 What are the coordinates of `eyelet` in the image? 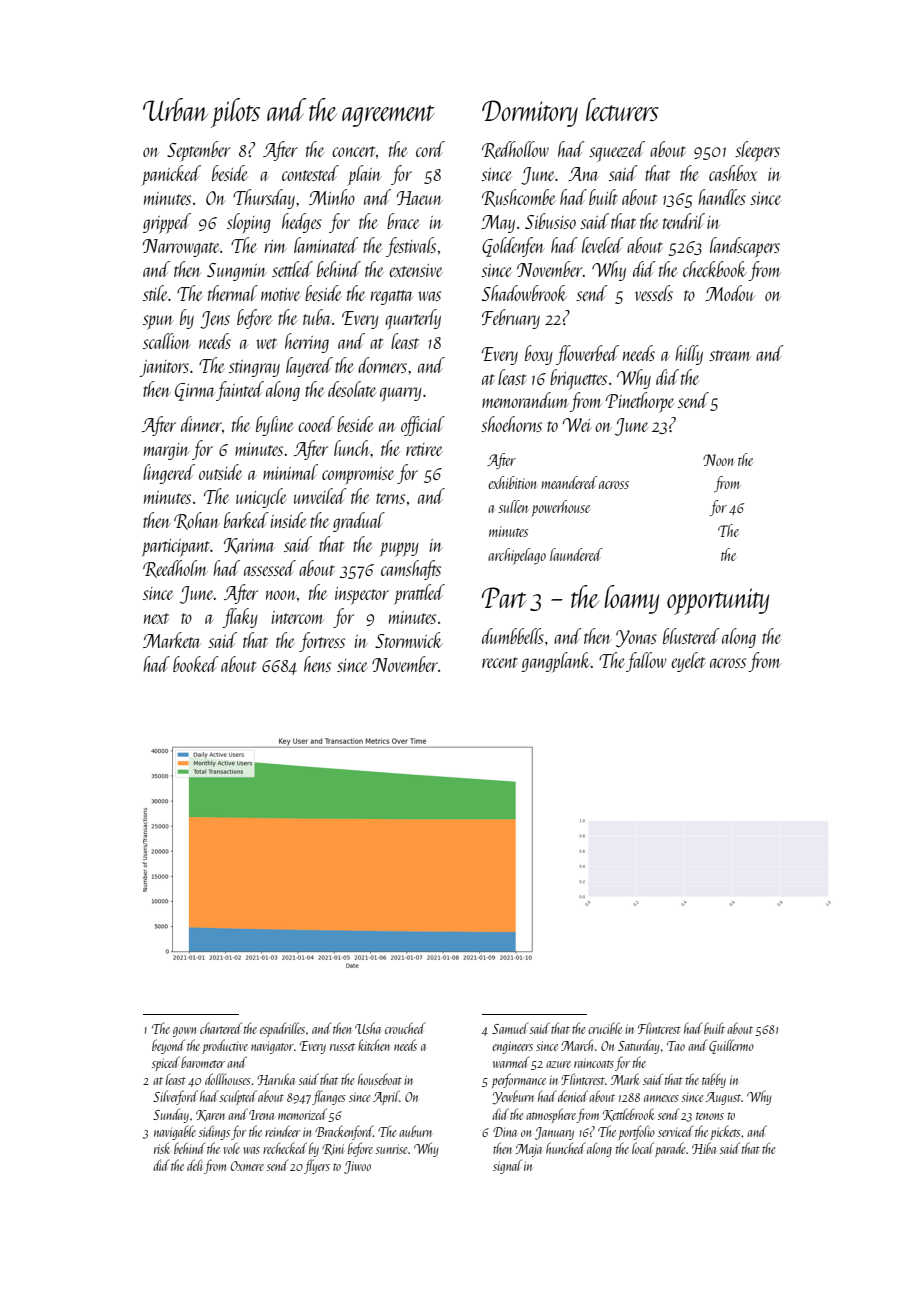 It's located at (688, 662).
